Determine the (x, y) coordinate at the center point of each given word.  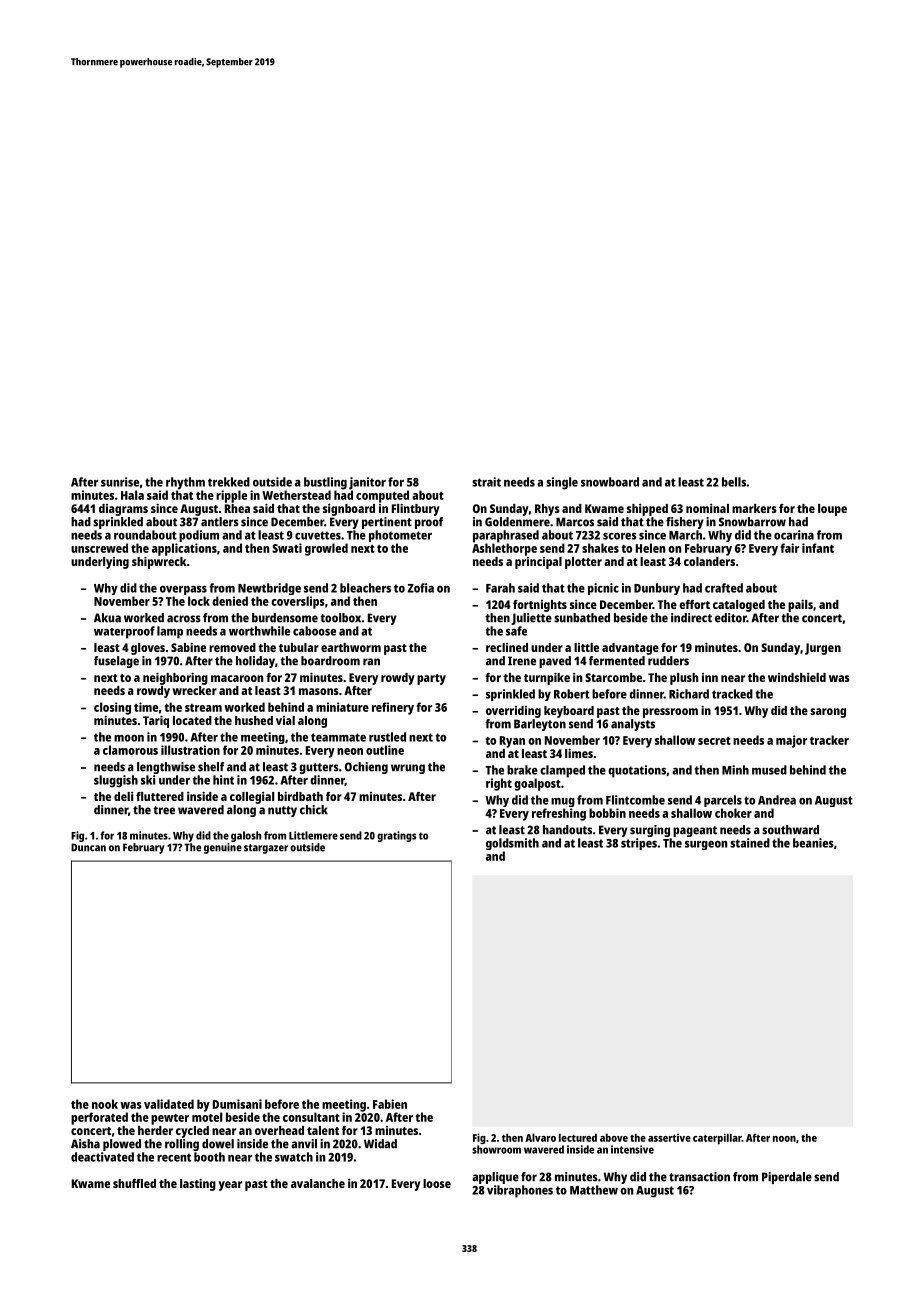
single (562, 483)
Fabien (390, 1104)
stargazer (266, 849)
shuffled (134, 1183)
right (499, 784)
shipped (647, 510)
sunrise (120, 482)
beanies (813, 843)
